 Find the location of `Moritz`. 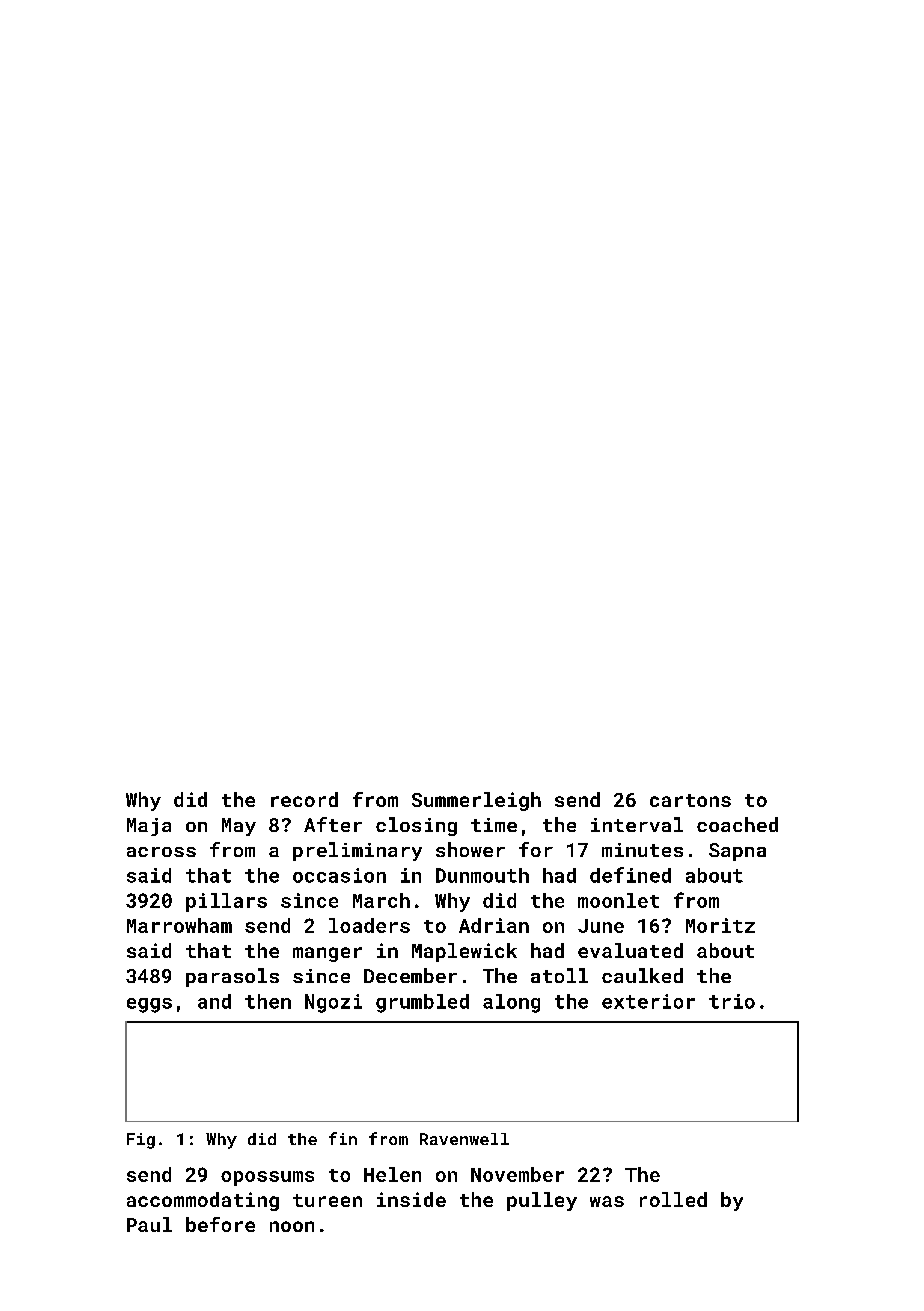

Moritz is located at coordinates (720, 925).
